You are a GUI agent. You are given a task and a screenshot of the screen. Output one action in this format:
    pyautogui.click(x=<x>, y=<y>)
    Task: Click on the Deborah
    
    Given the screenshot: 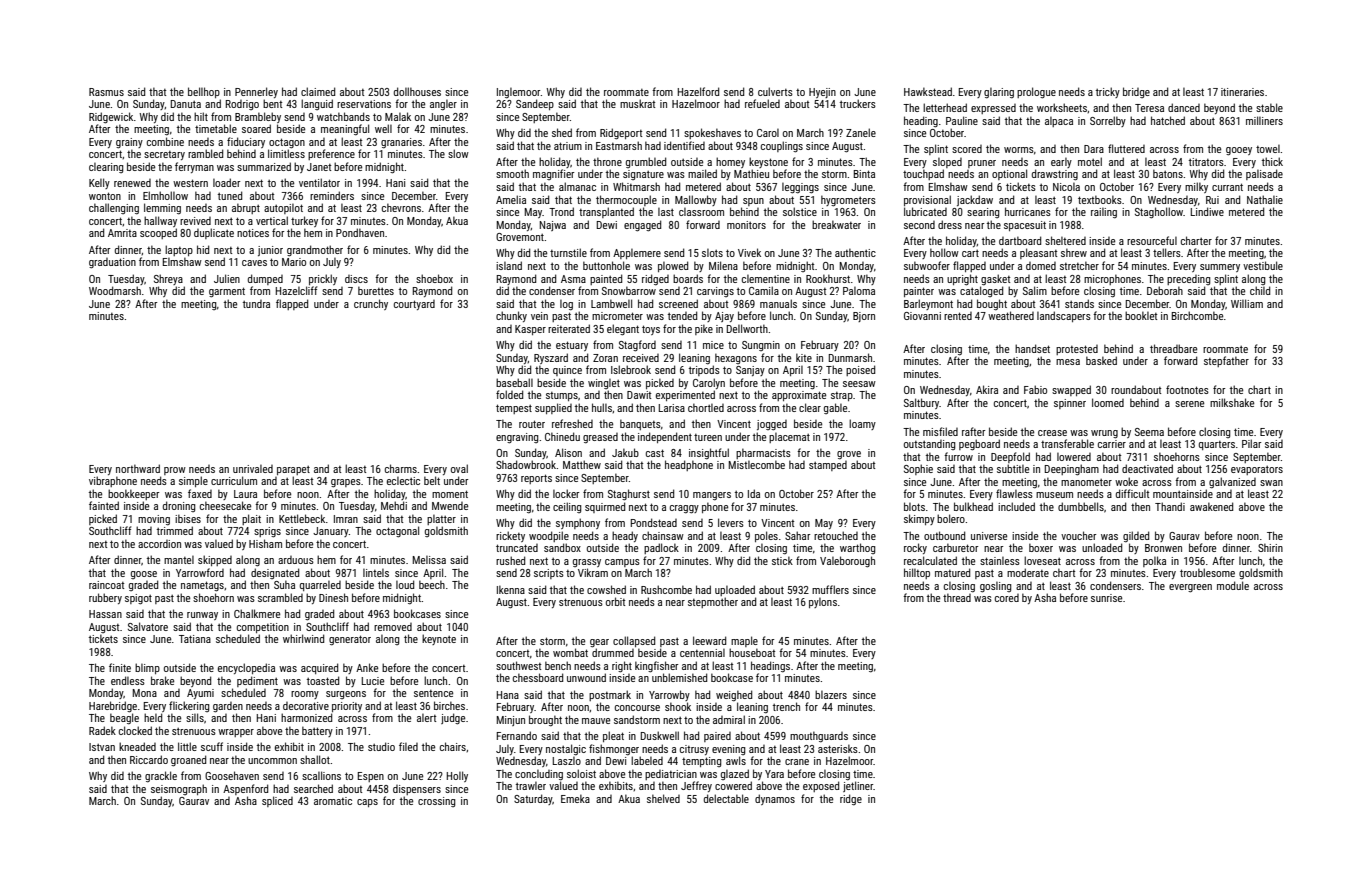 What is the action you would take?
    pyautogui.click(x=1165, y=290)
